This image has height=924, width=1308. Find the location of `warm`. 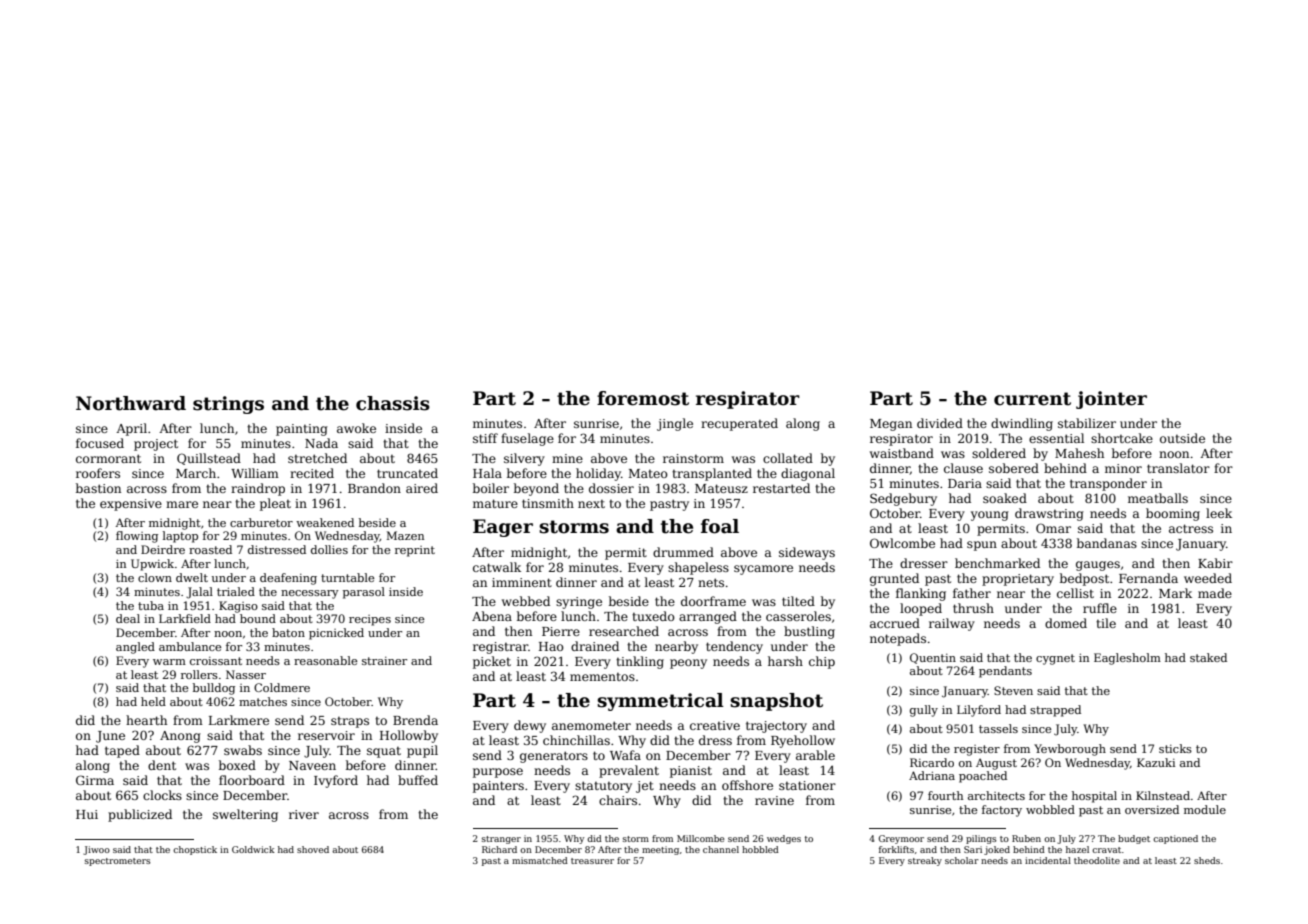

warm is located at coordinates (169, 662).
